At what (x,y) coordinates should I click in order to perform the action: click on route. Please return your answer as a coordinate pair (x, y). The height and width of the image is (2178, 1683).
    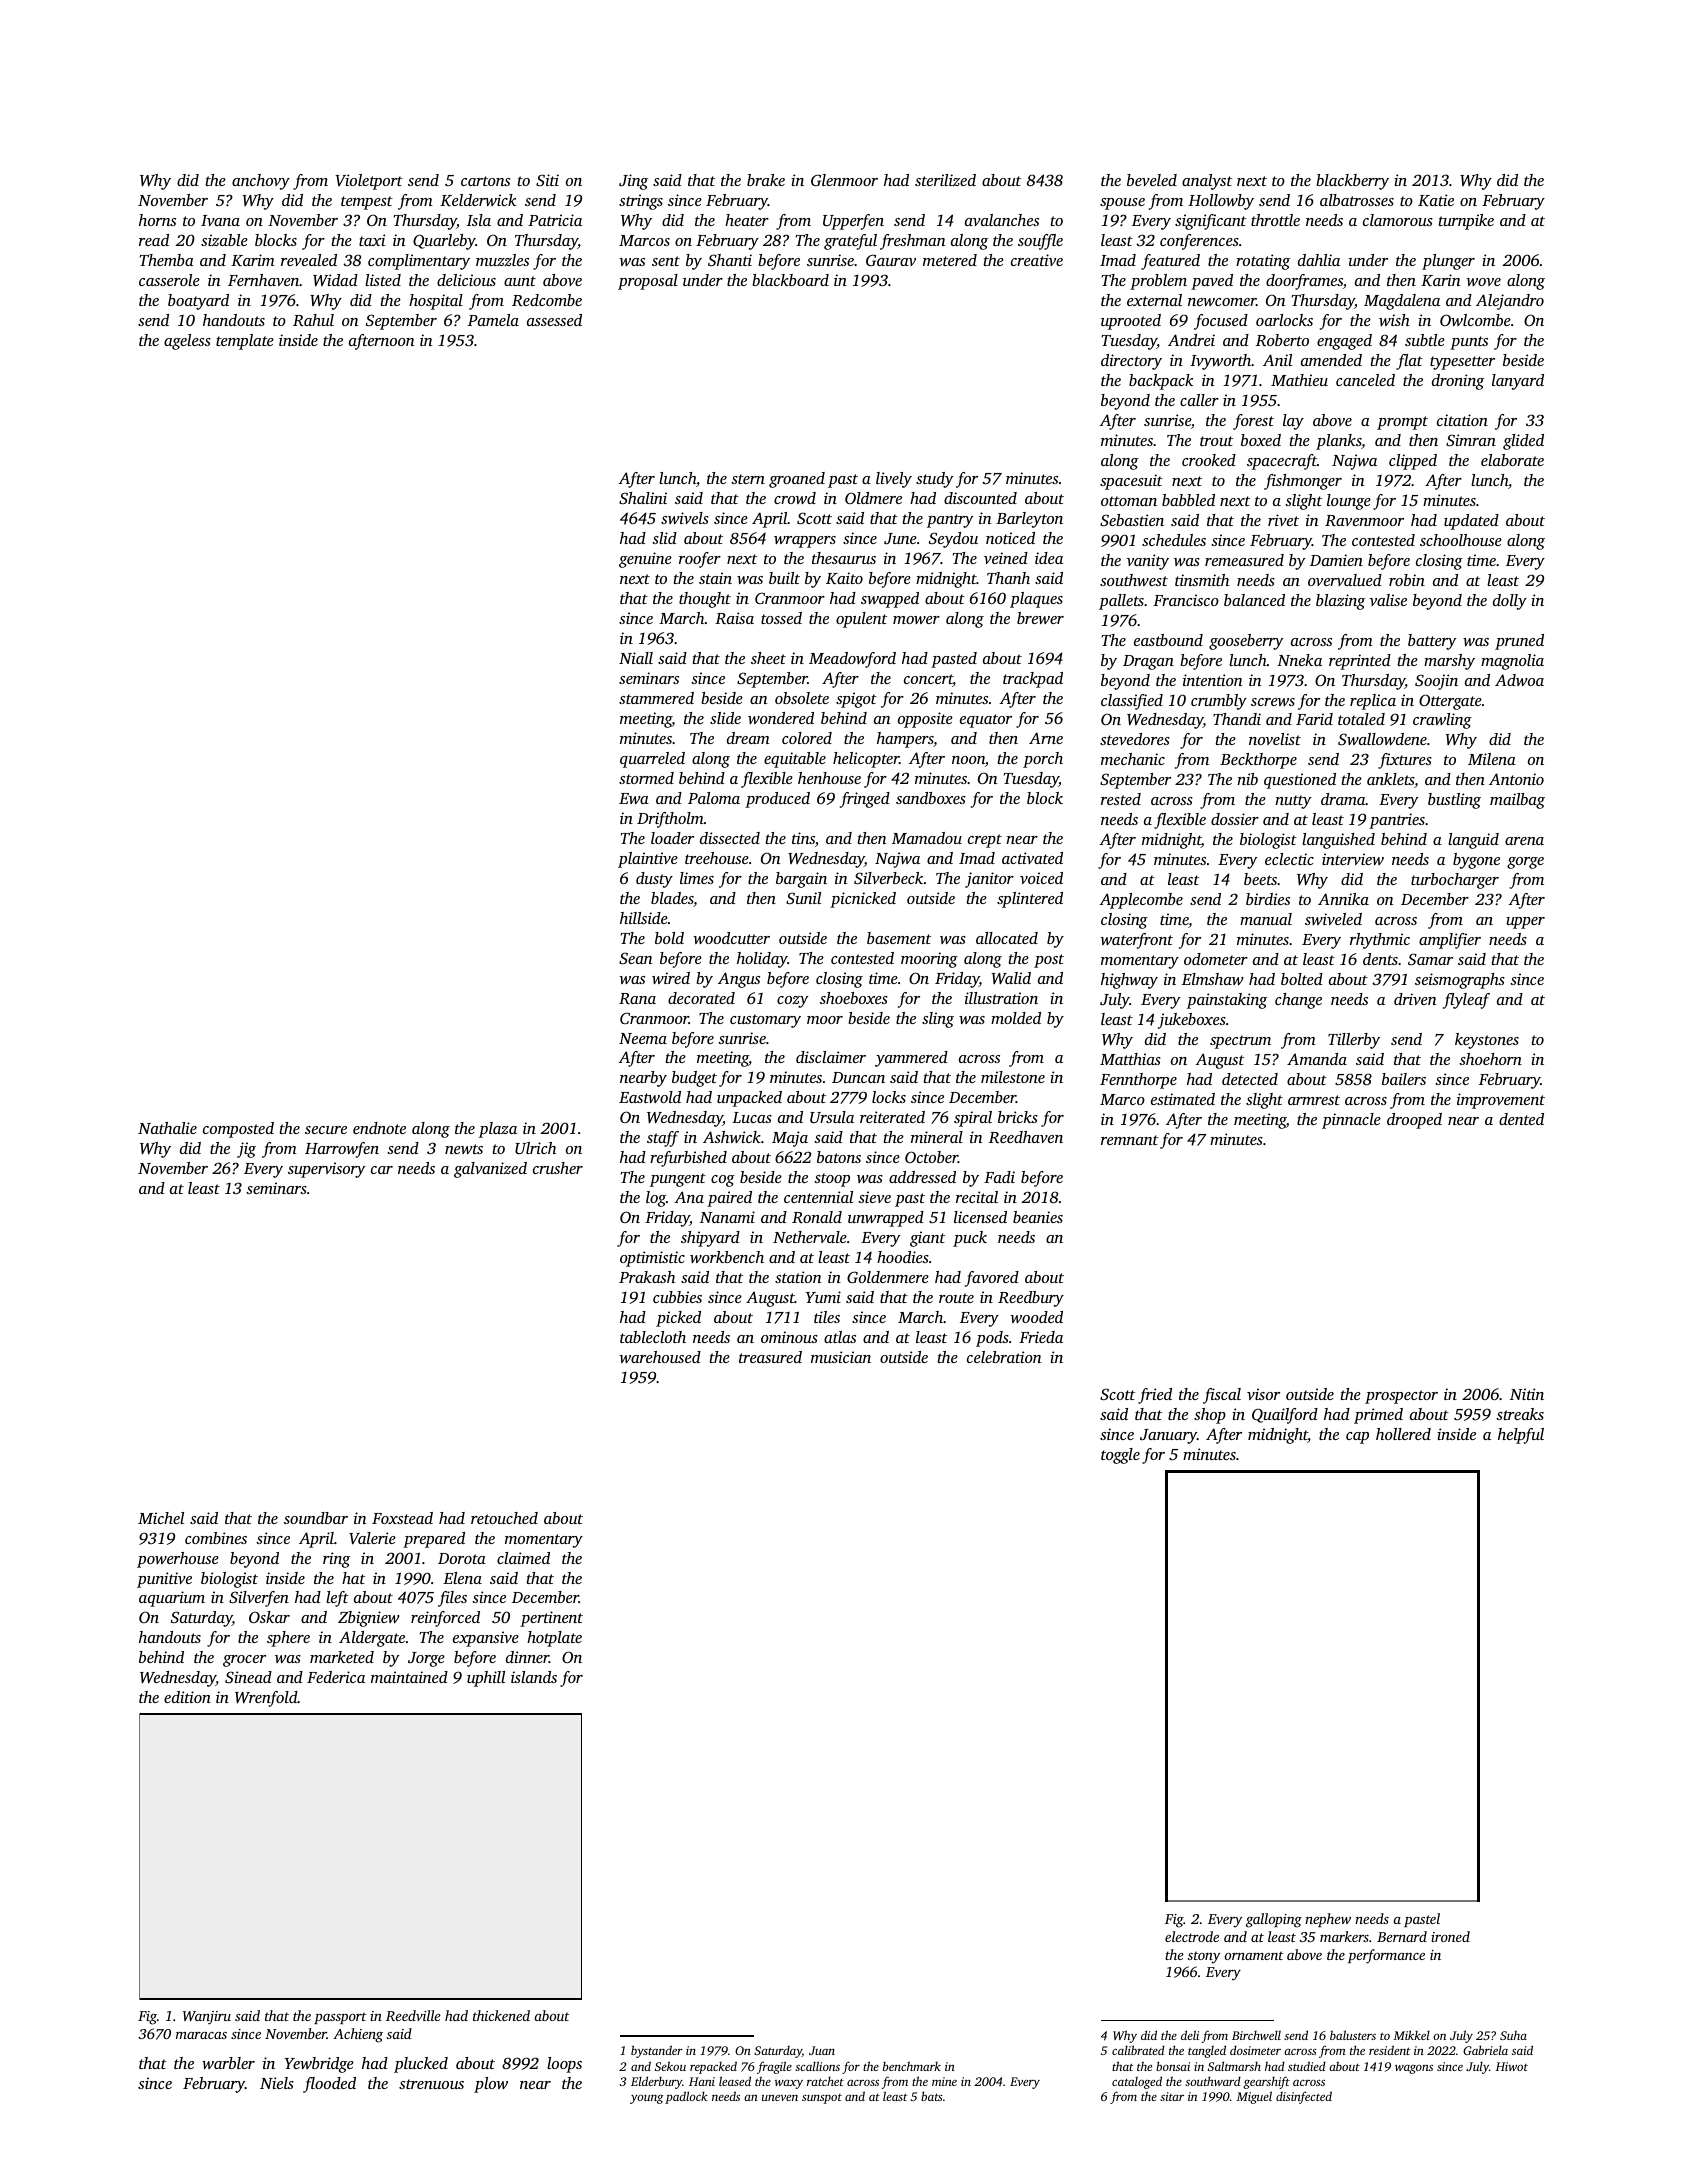
    Looking at the image, I should click on (956, 1298).
